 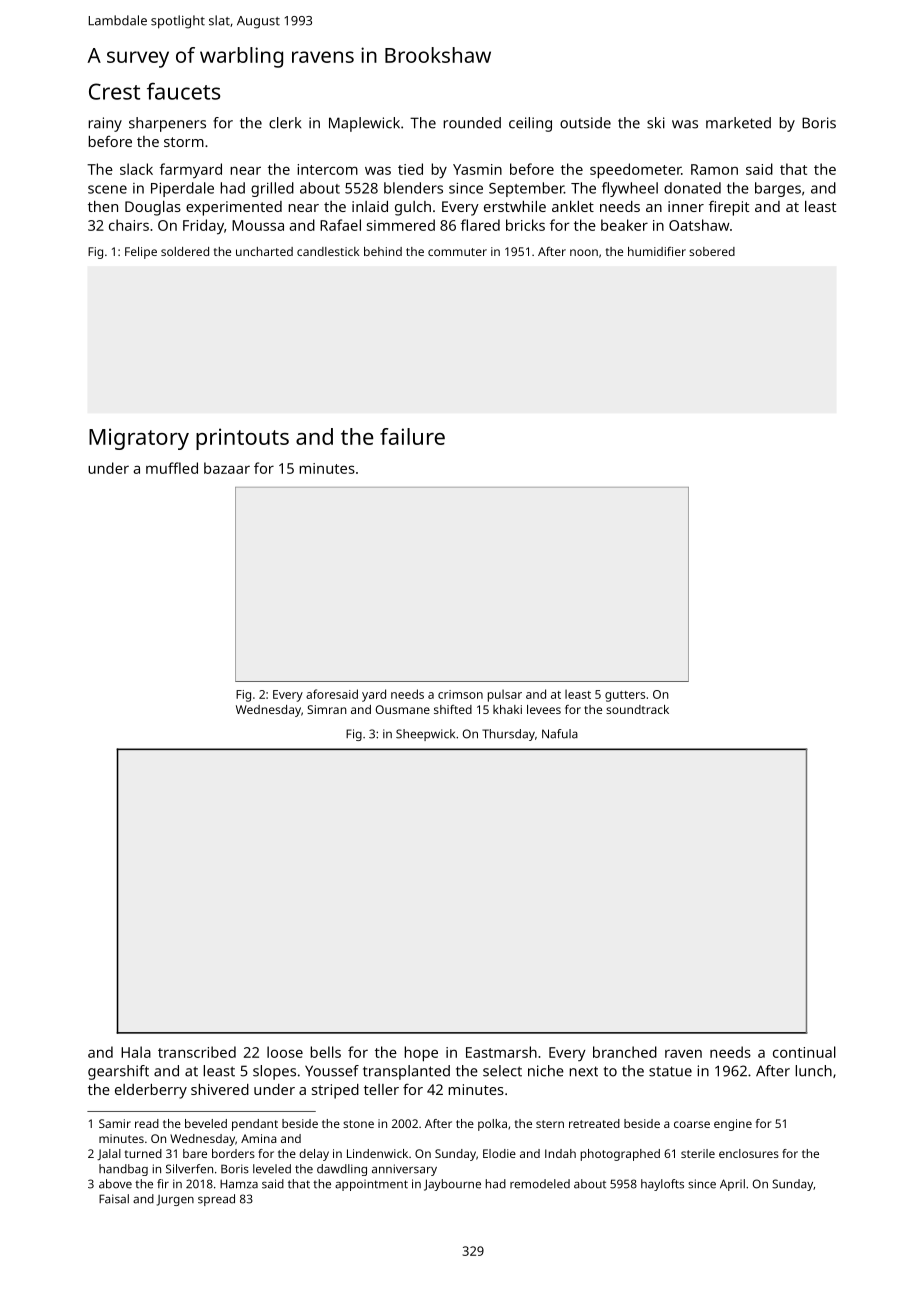 What do you see at coordinates (403, 709) in the document?
I see `Ousmane` at bounding box center [403, 709].
